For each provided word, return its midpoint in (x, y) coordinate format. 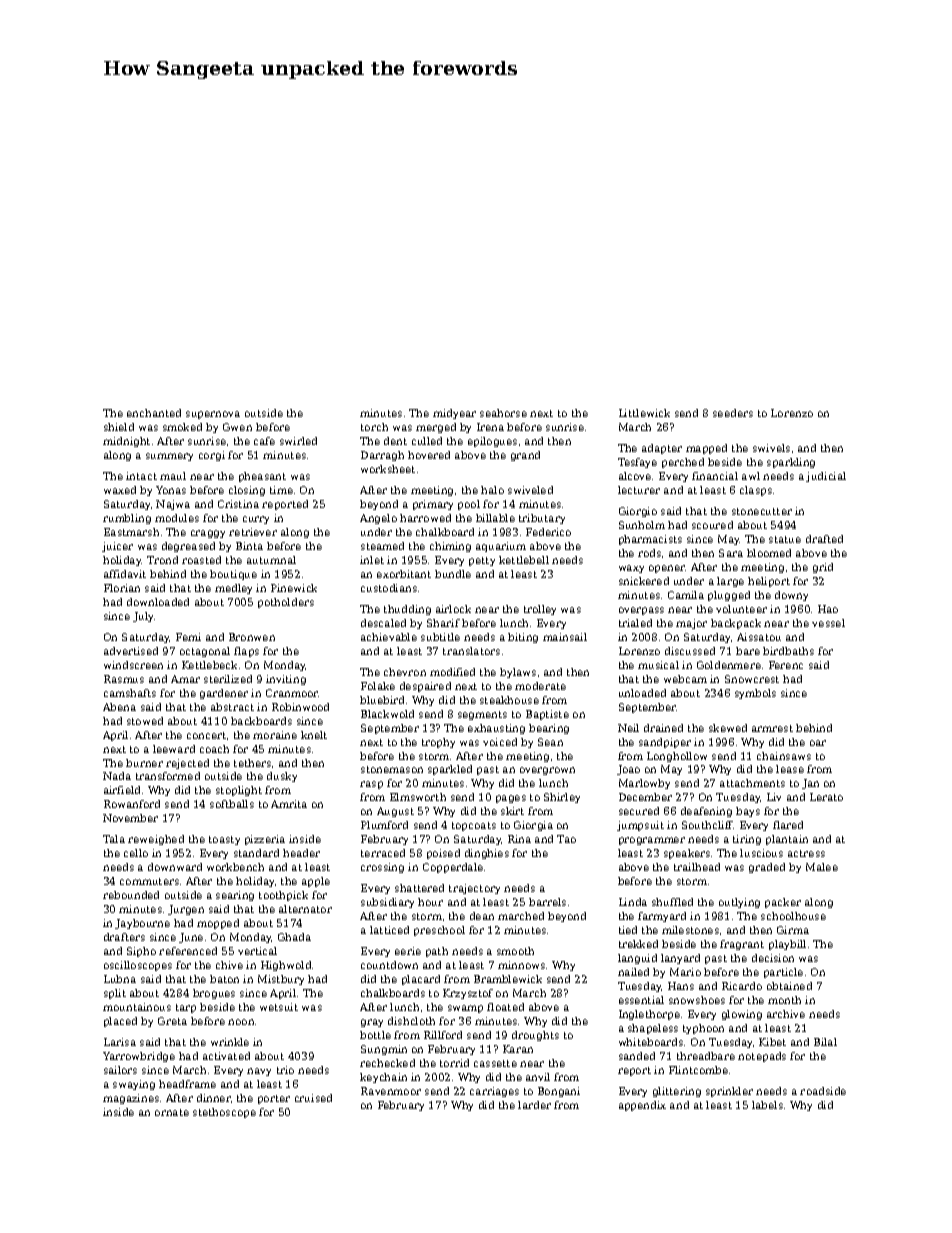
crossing (382, 868)
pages (511, 799)
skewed (728, 728)
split (115, 994)
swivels (771, 448)
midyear (454, 414)
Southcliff (707, 825)
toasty (224, 840)
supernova (213, 415)
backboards (261, 721)
